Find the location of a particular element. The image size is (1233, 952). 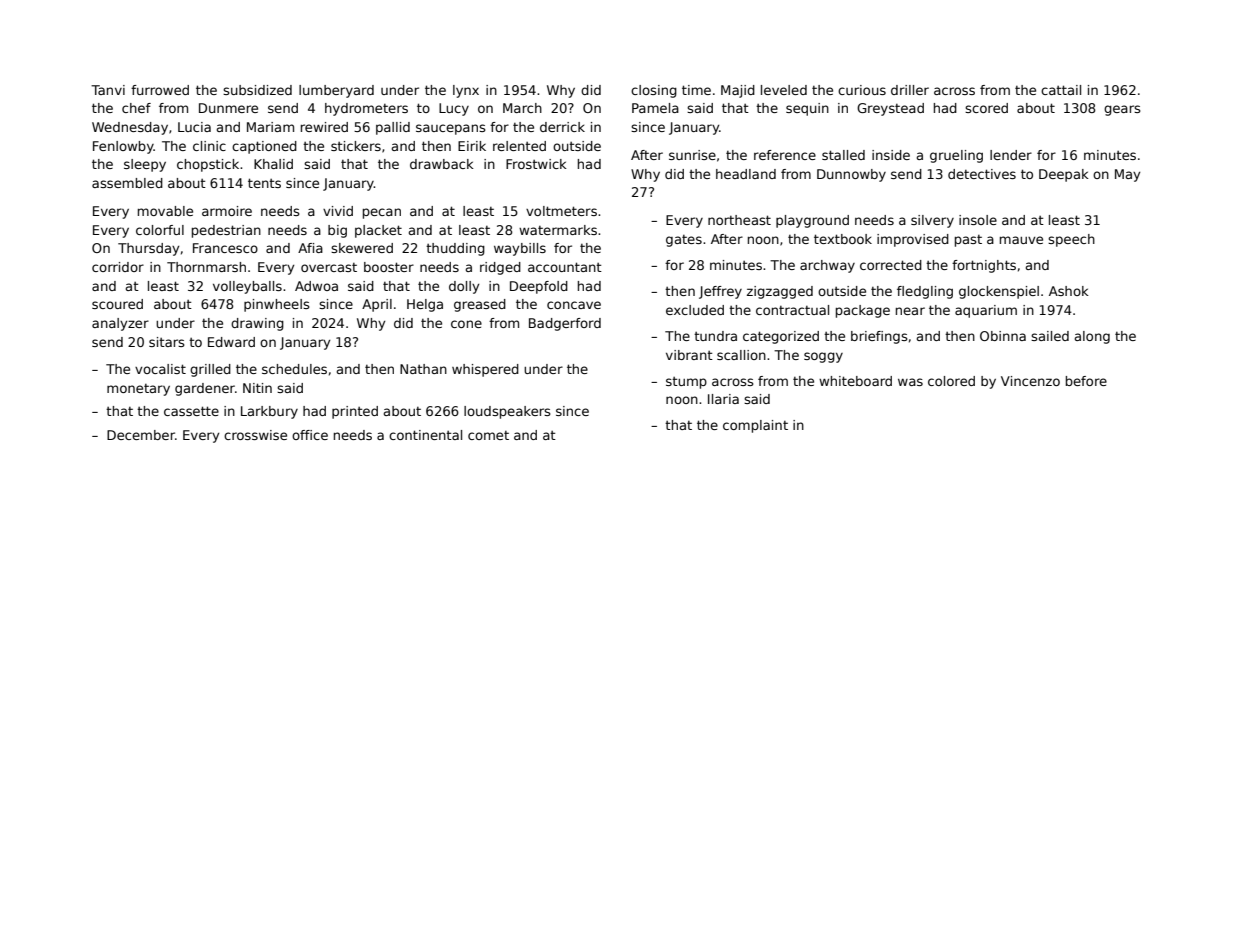

furrowed is located at coordinates (160, 90).
